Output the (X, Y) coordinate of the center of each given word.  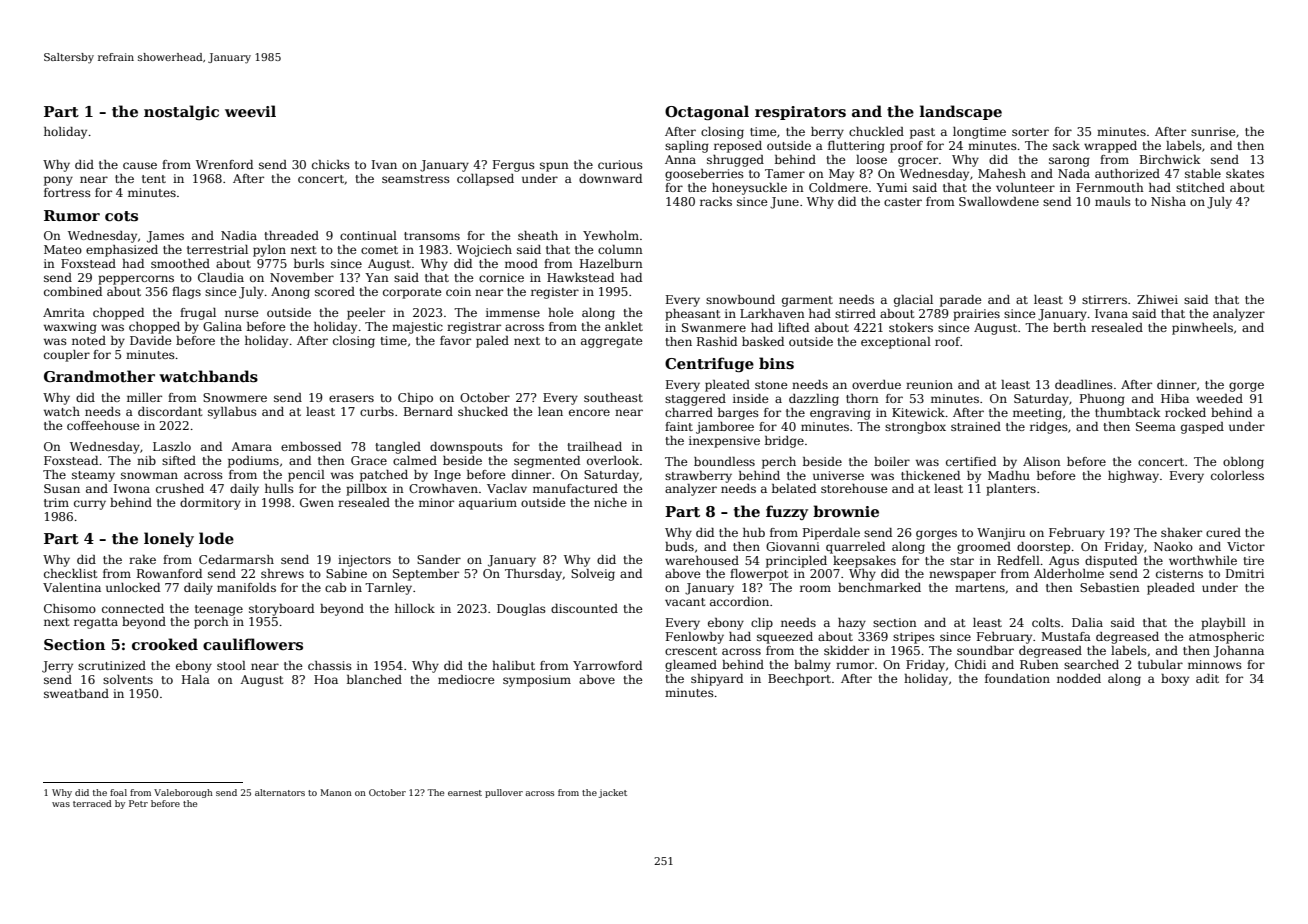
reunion (929, 384)
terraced (92, 803)
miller (144, 397)
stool (231, 665)
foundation (1017, 678)
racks (716, 201)
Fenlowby (695, 638)
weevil (250, 111)
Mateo (63, 249)
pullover (504, 793)
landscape (961, 112)
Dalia (1087, 622)
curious (620, 164)
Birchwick (1170, 159)
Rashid (717, 341)
